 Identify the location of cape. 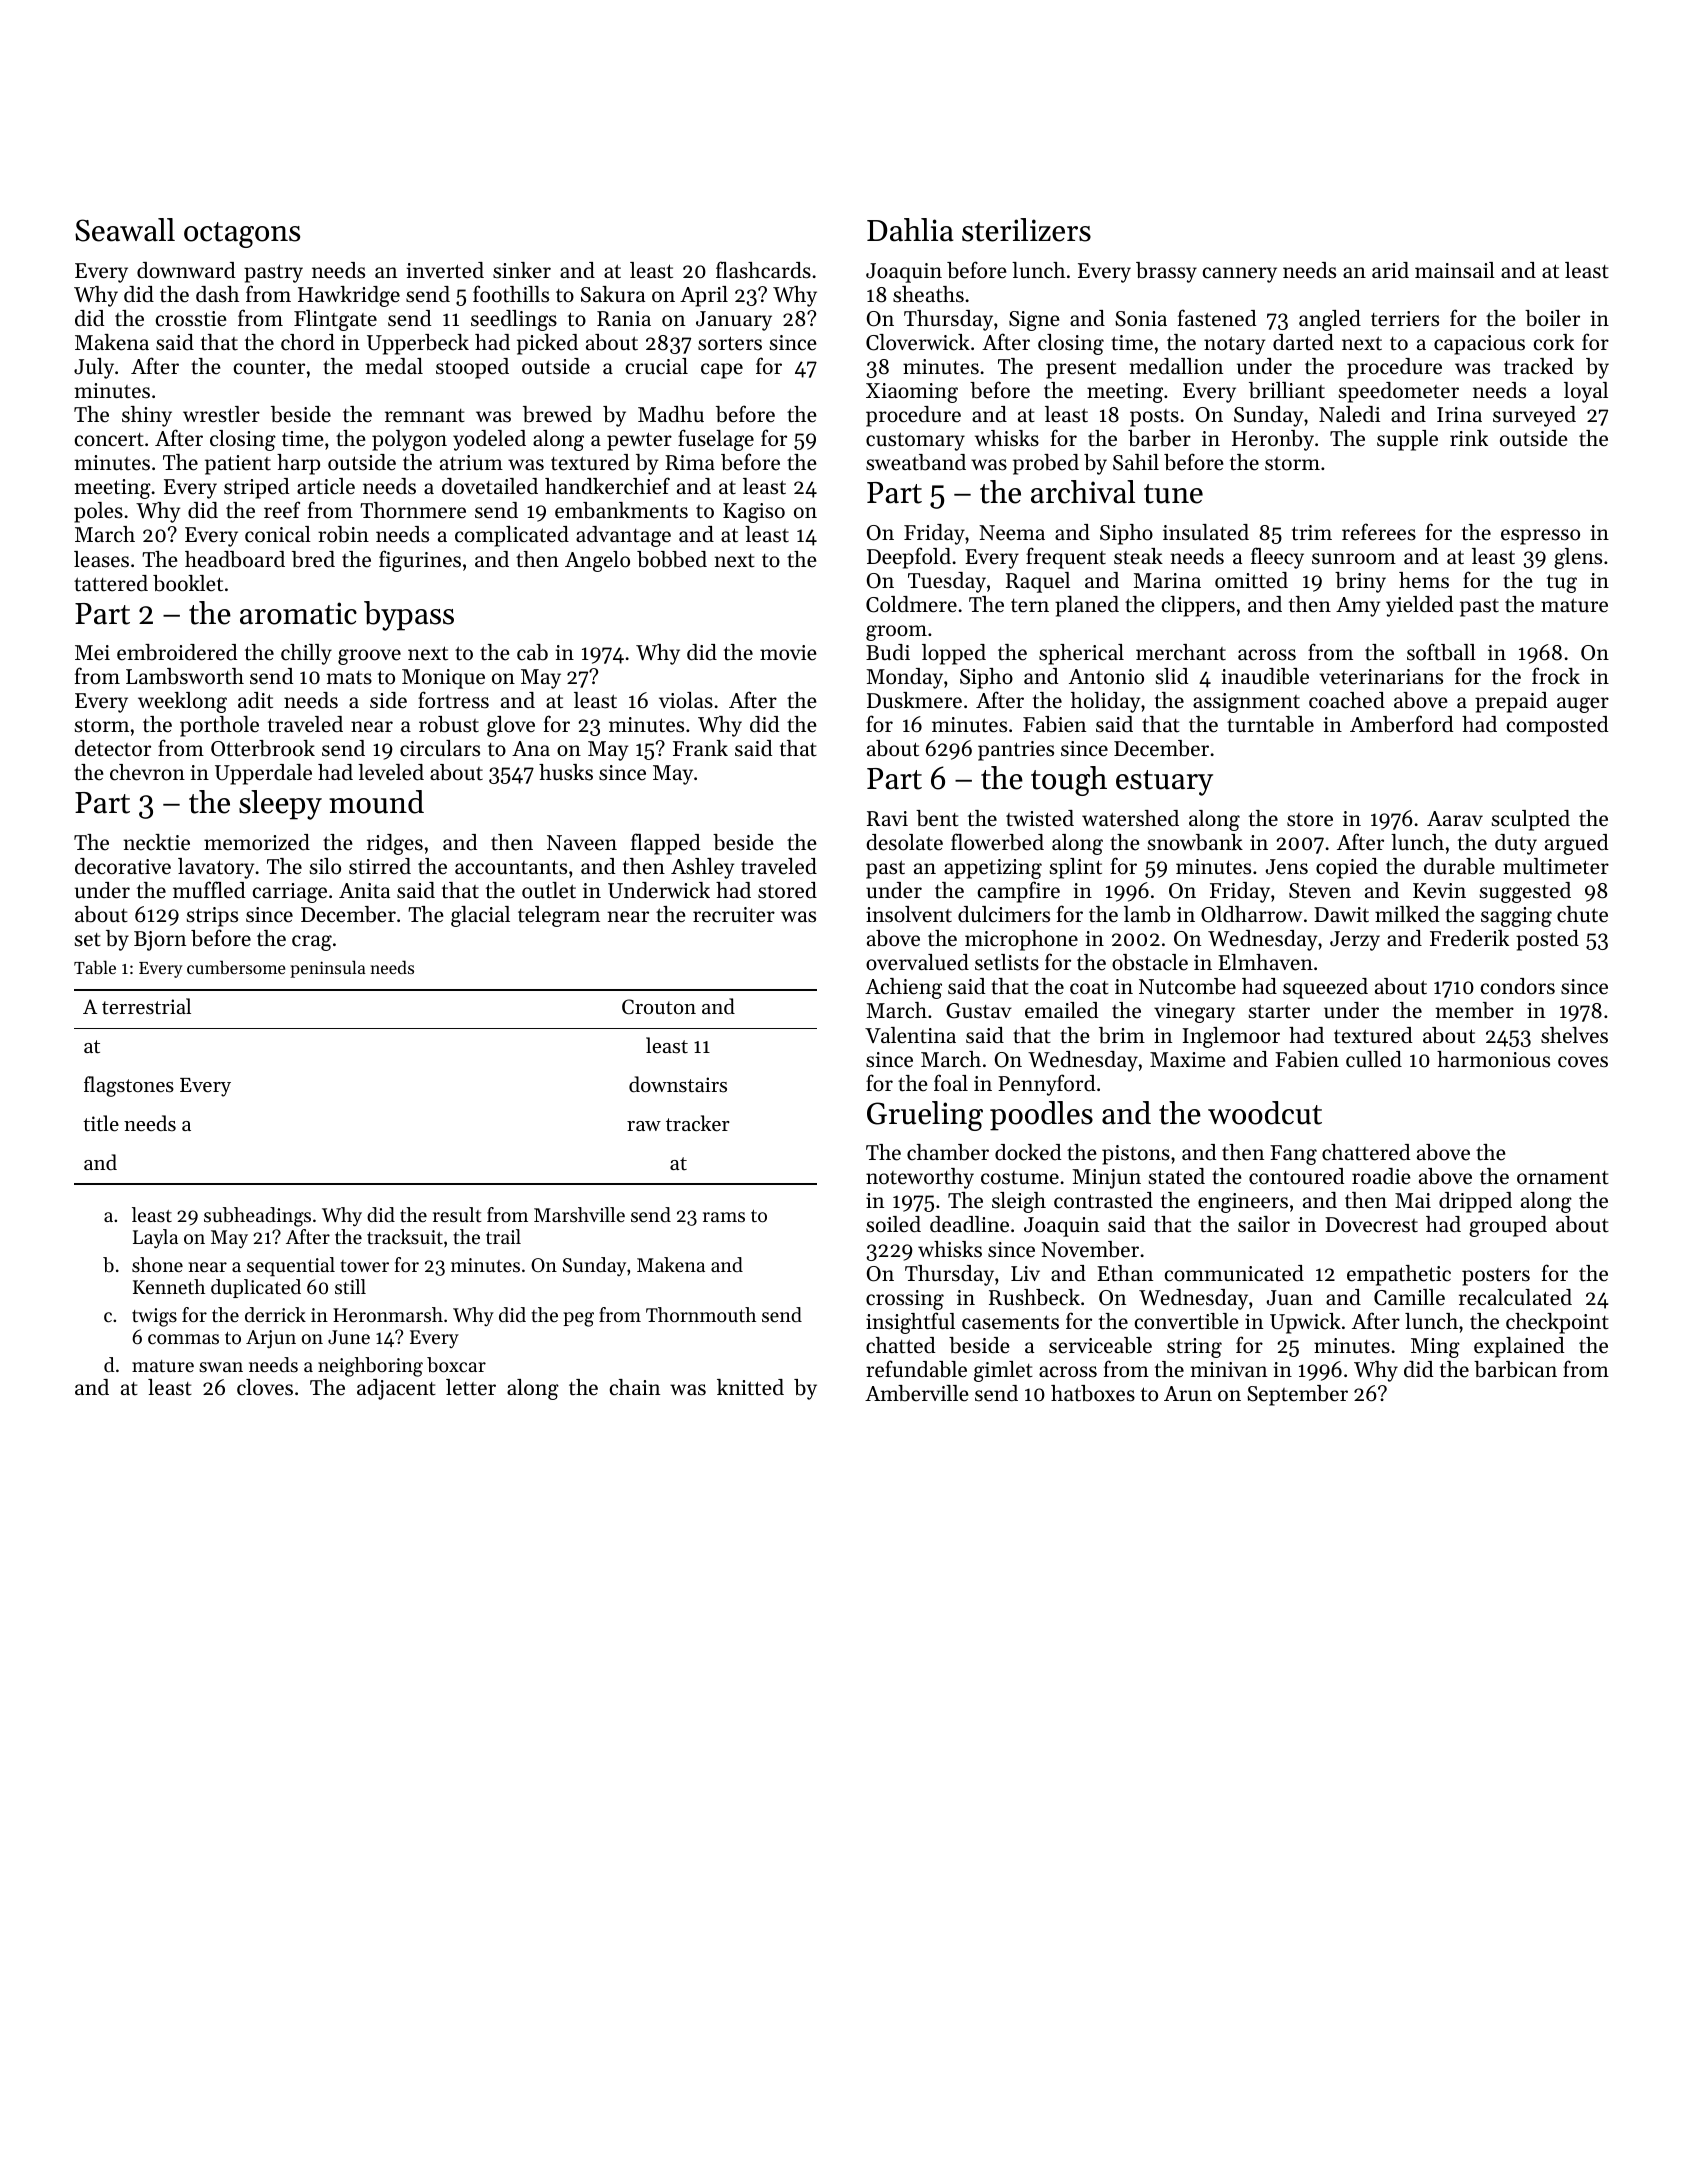
(722, 371).
